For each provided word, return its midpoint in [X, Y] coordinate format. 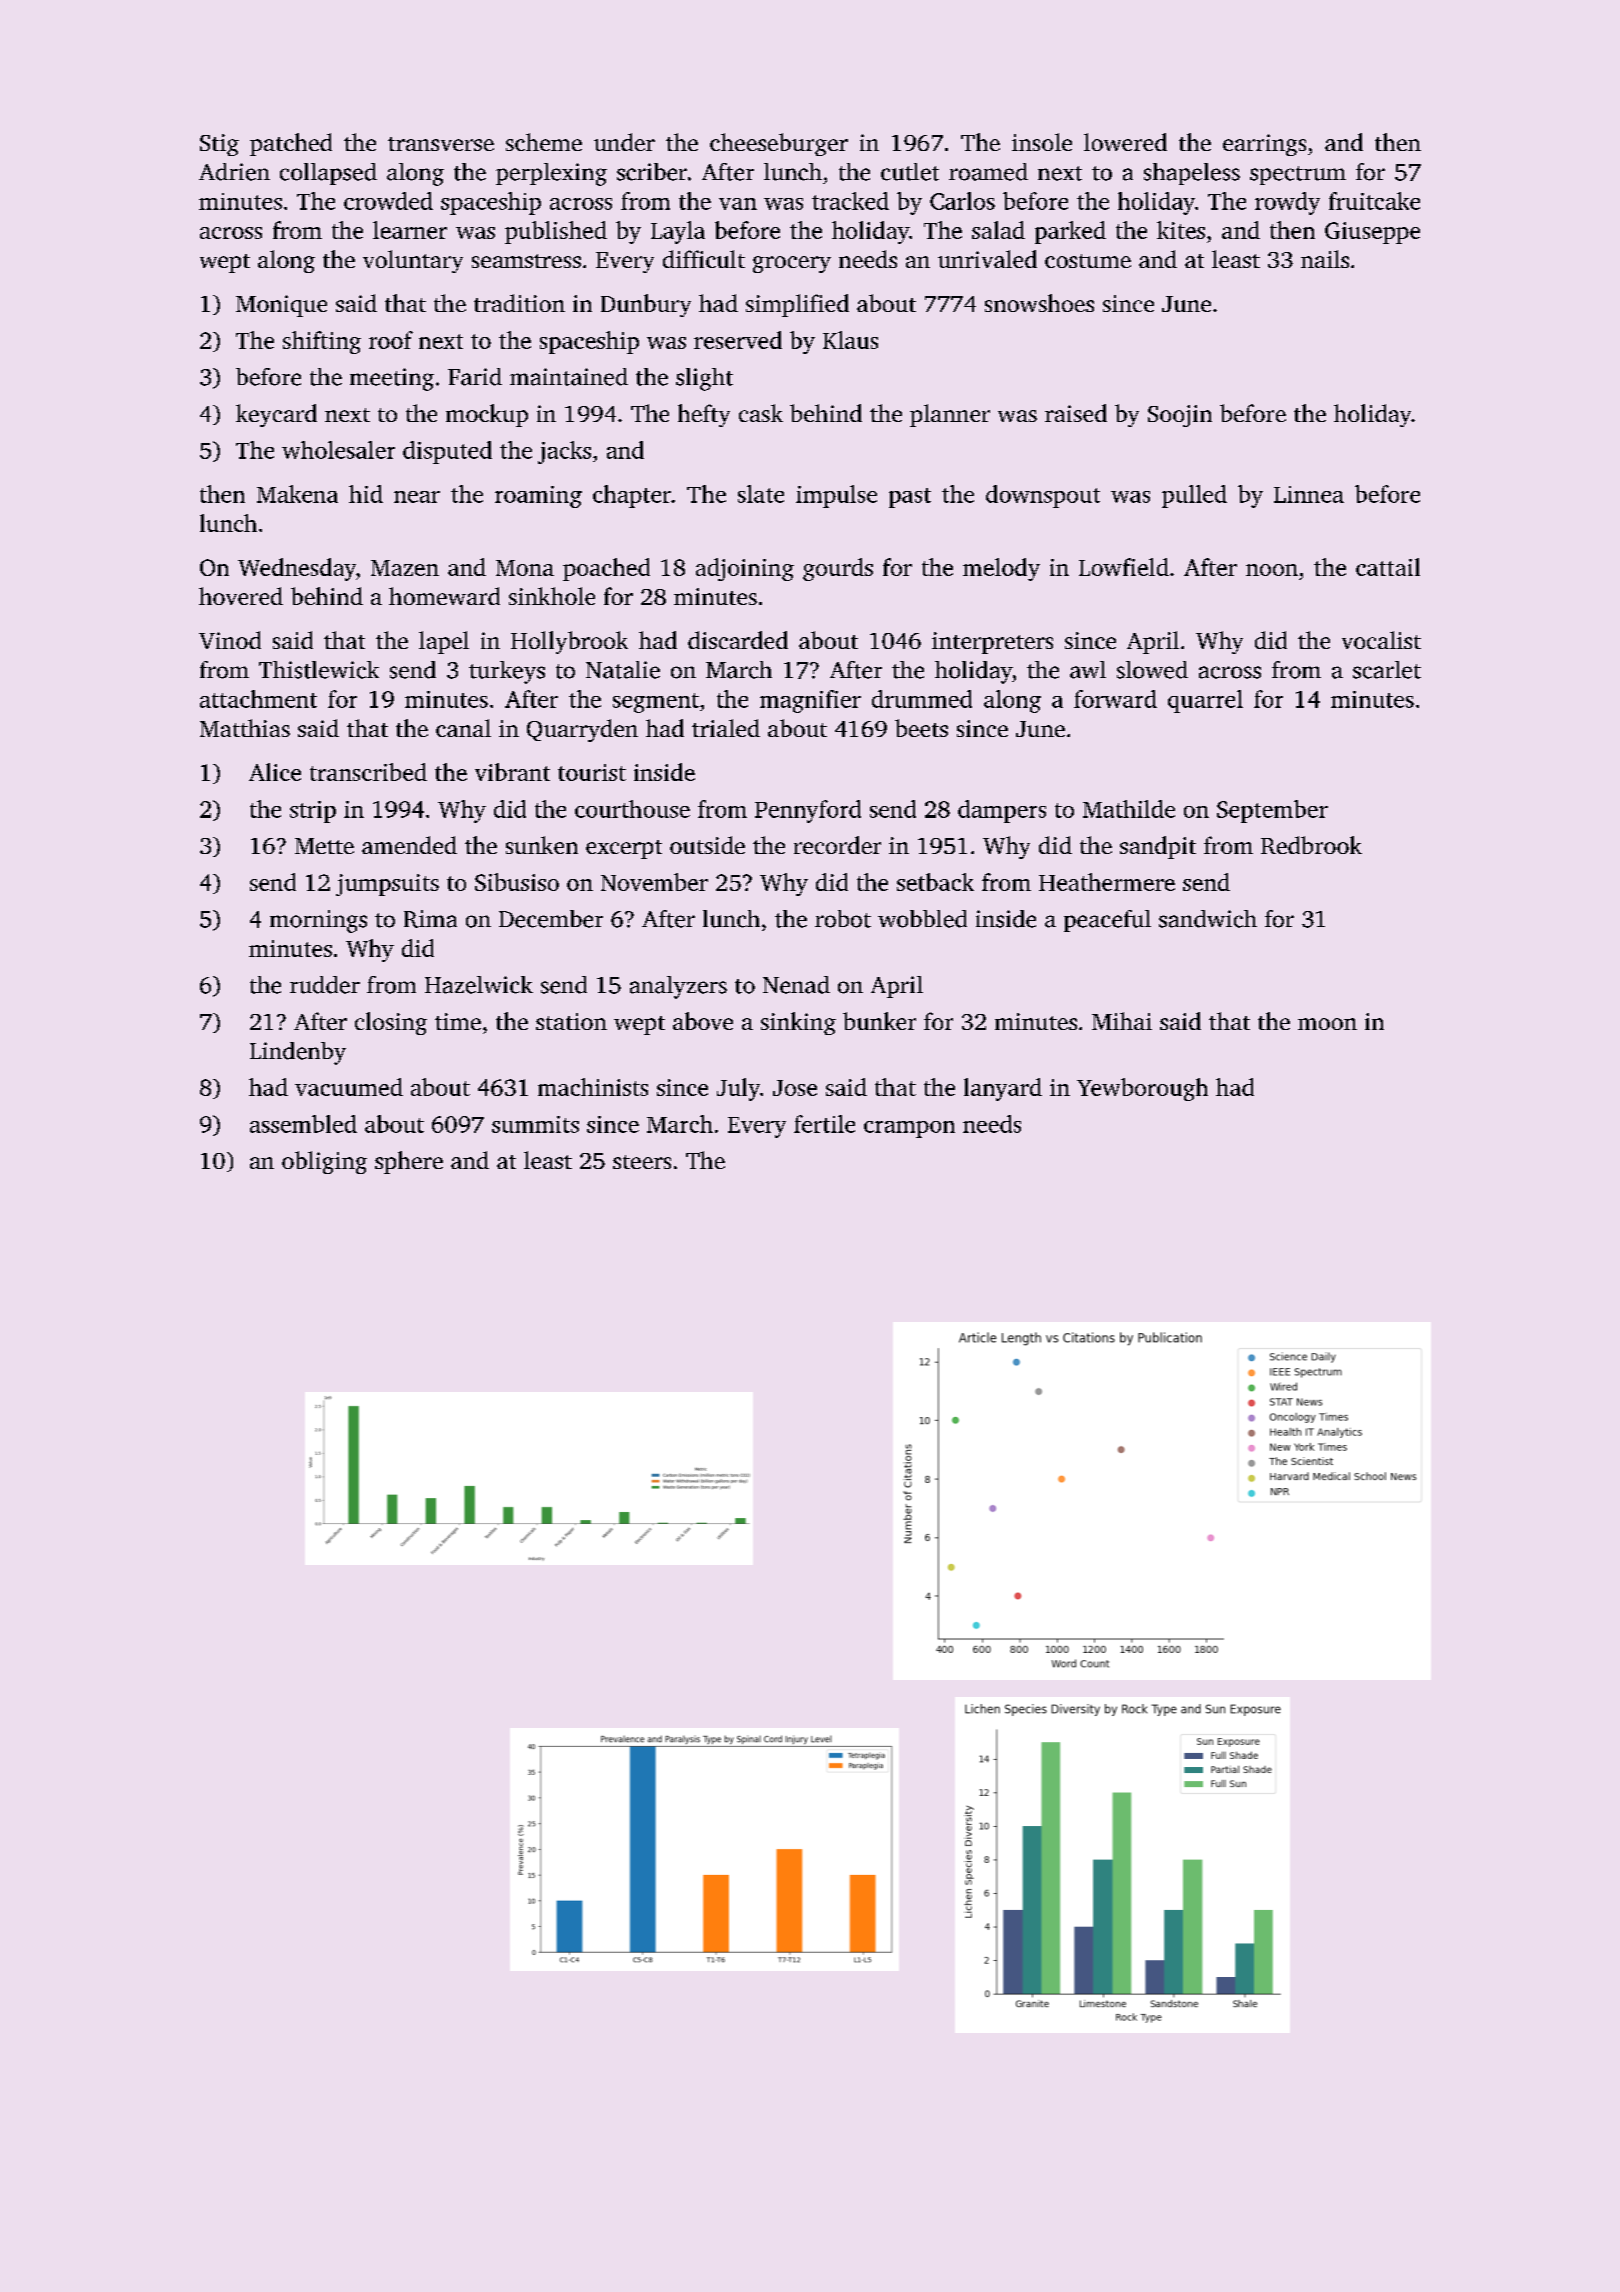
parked [1070, 232]
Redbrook [1311, 845]
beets [921, 728]
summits [535, 1124]
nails [1325, 259]
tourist [592, 772]
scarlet [1387, 670]
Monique [281, 306]
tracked [850, 201]
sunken [542, 845]
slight [704, 379]
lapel [444, 642]
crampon [909, 1129]
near [417, 497]
